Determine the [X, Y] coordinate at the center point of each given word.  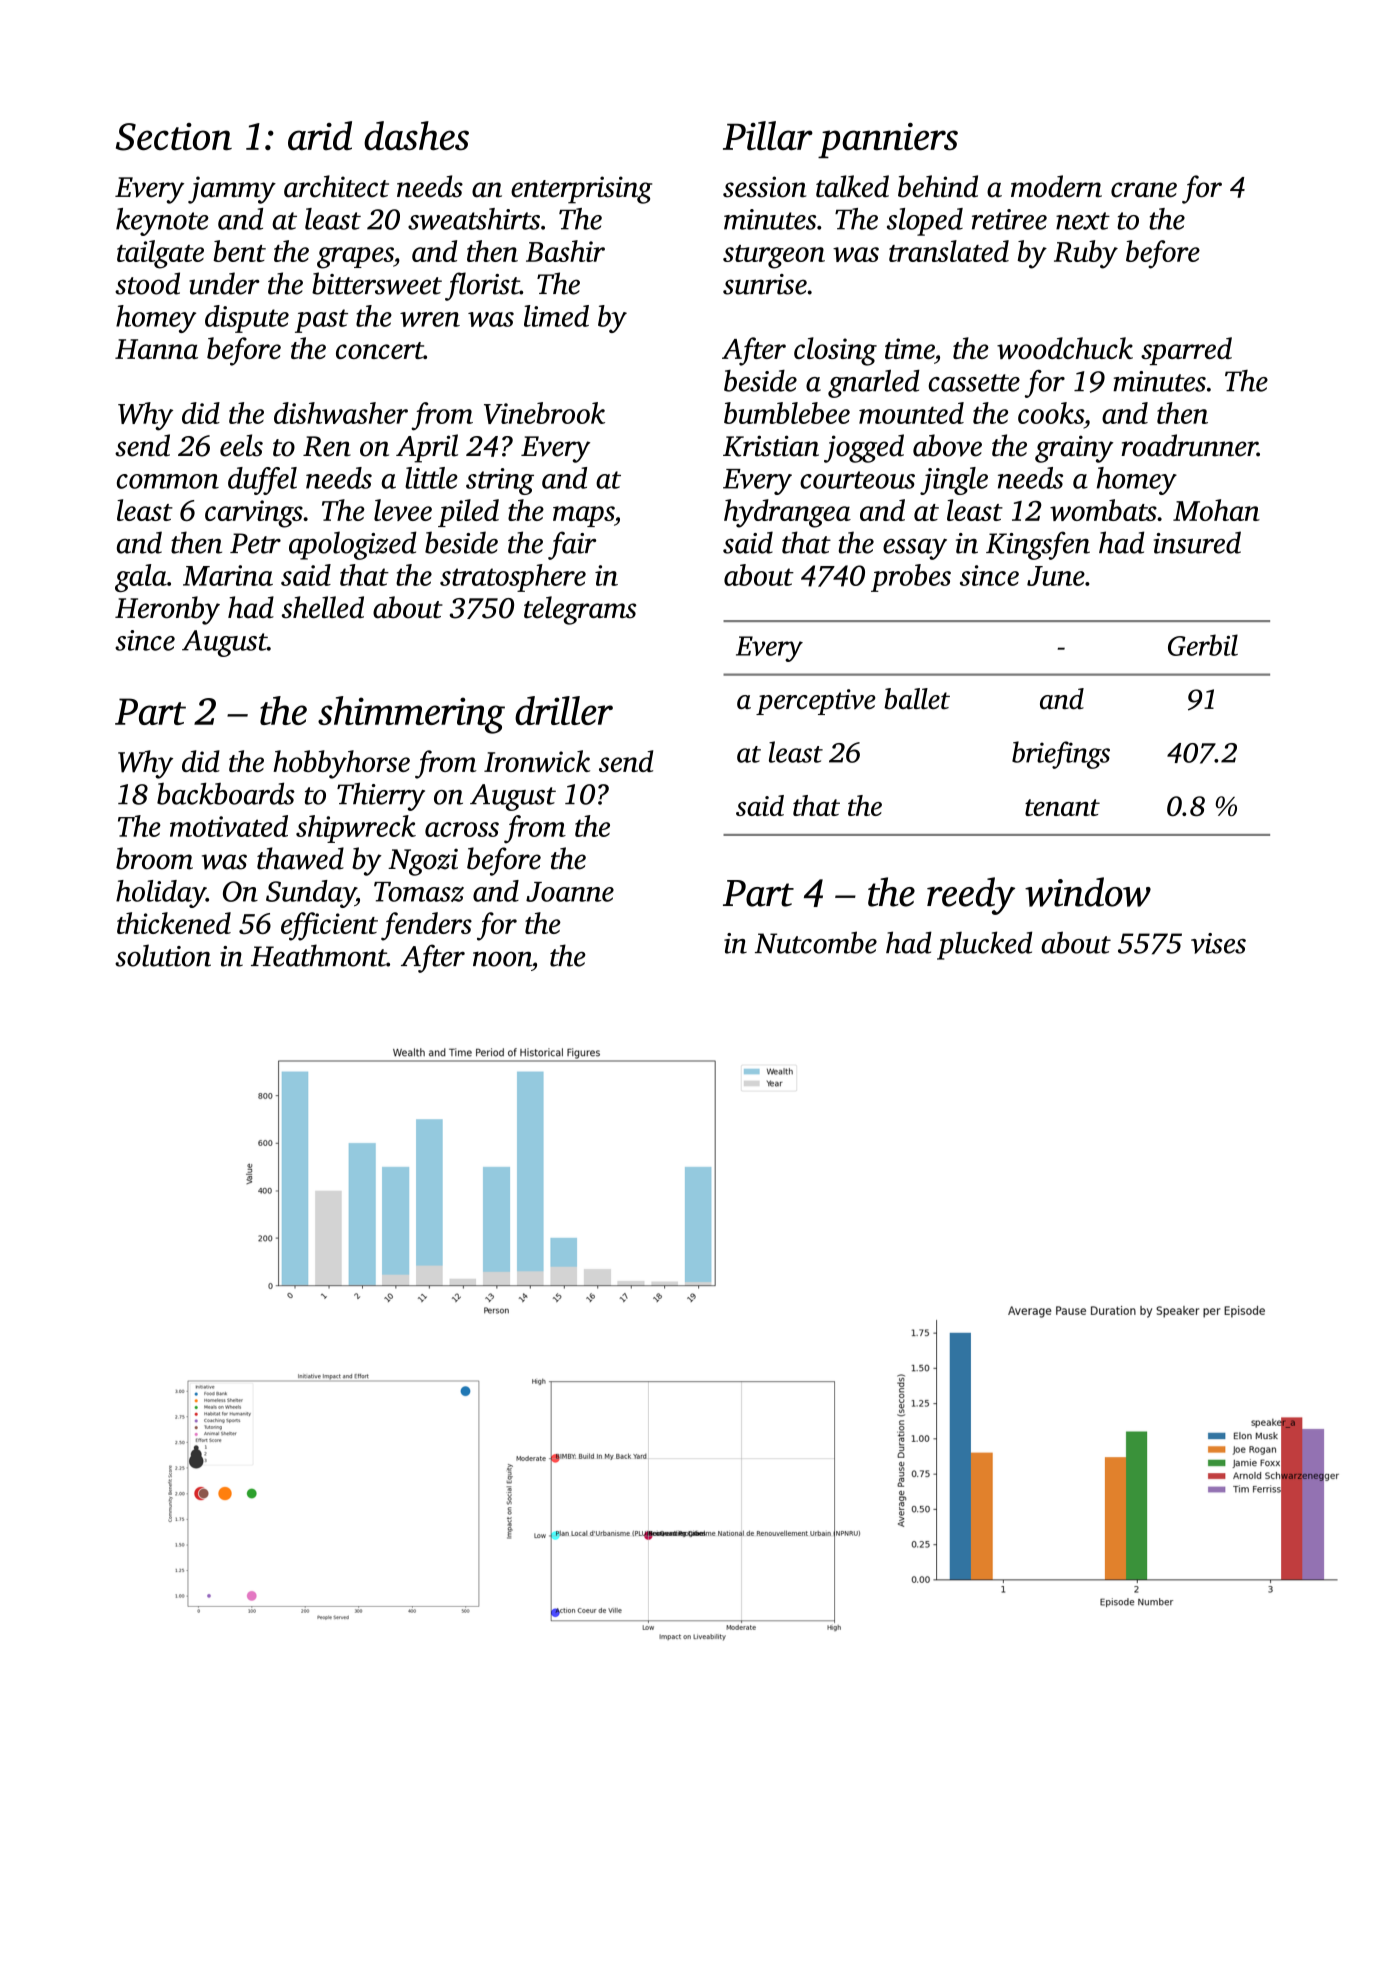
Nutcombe [816, 942]
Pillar [768, 136]
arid [320, 136]
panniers [888, 140]
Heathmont [319, 955]
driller [564, 710]
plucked [984, 945]
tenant [1062, 807]
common [168, 481]
